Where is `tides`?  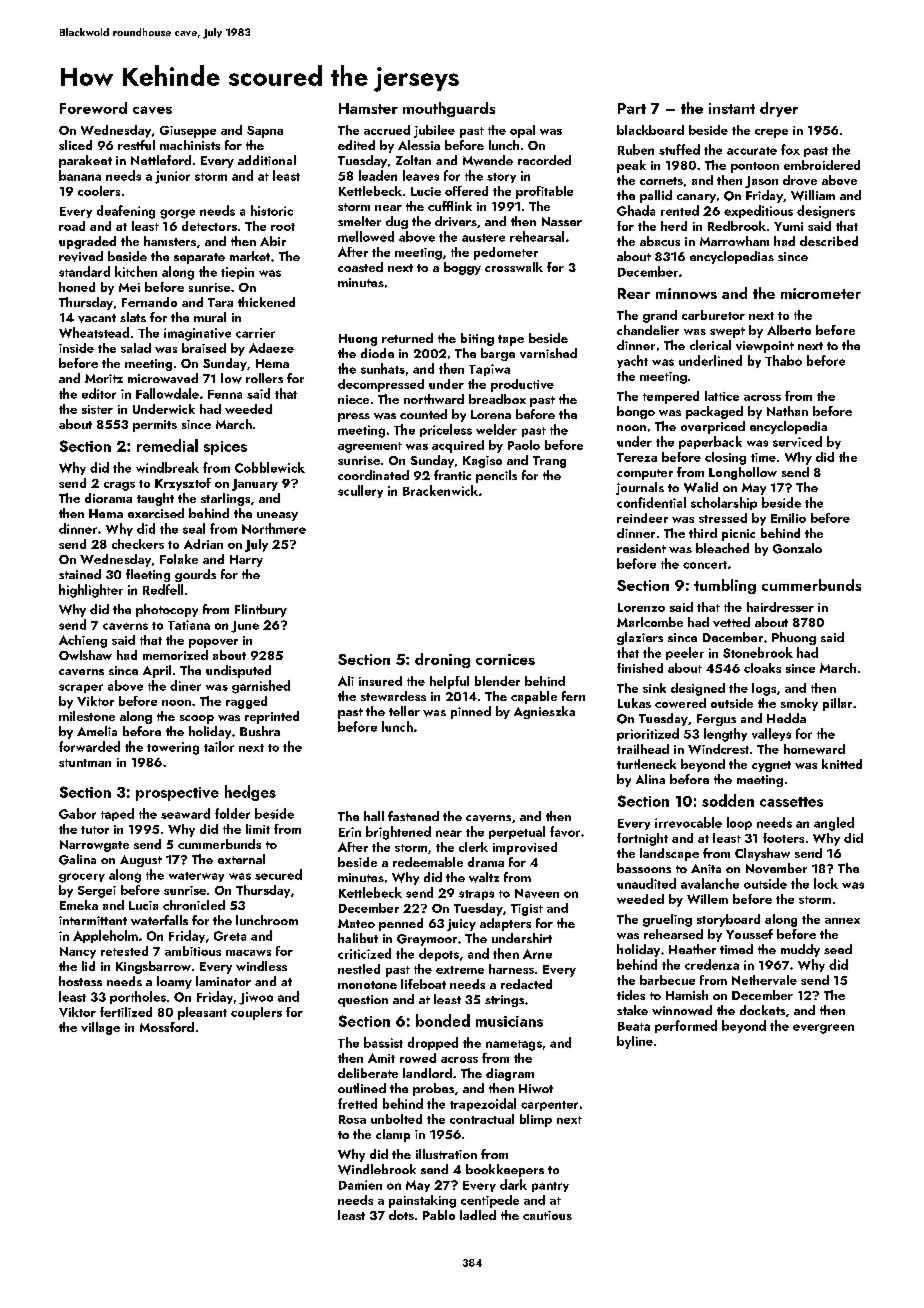
tides is located at coordinates (631, 995).
